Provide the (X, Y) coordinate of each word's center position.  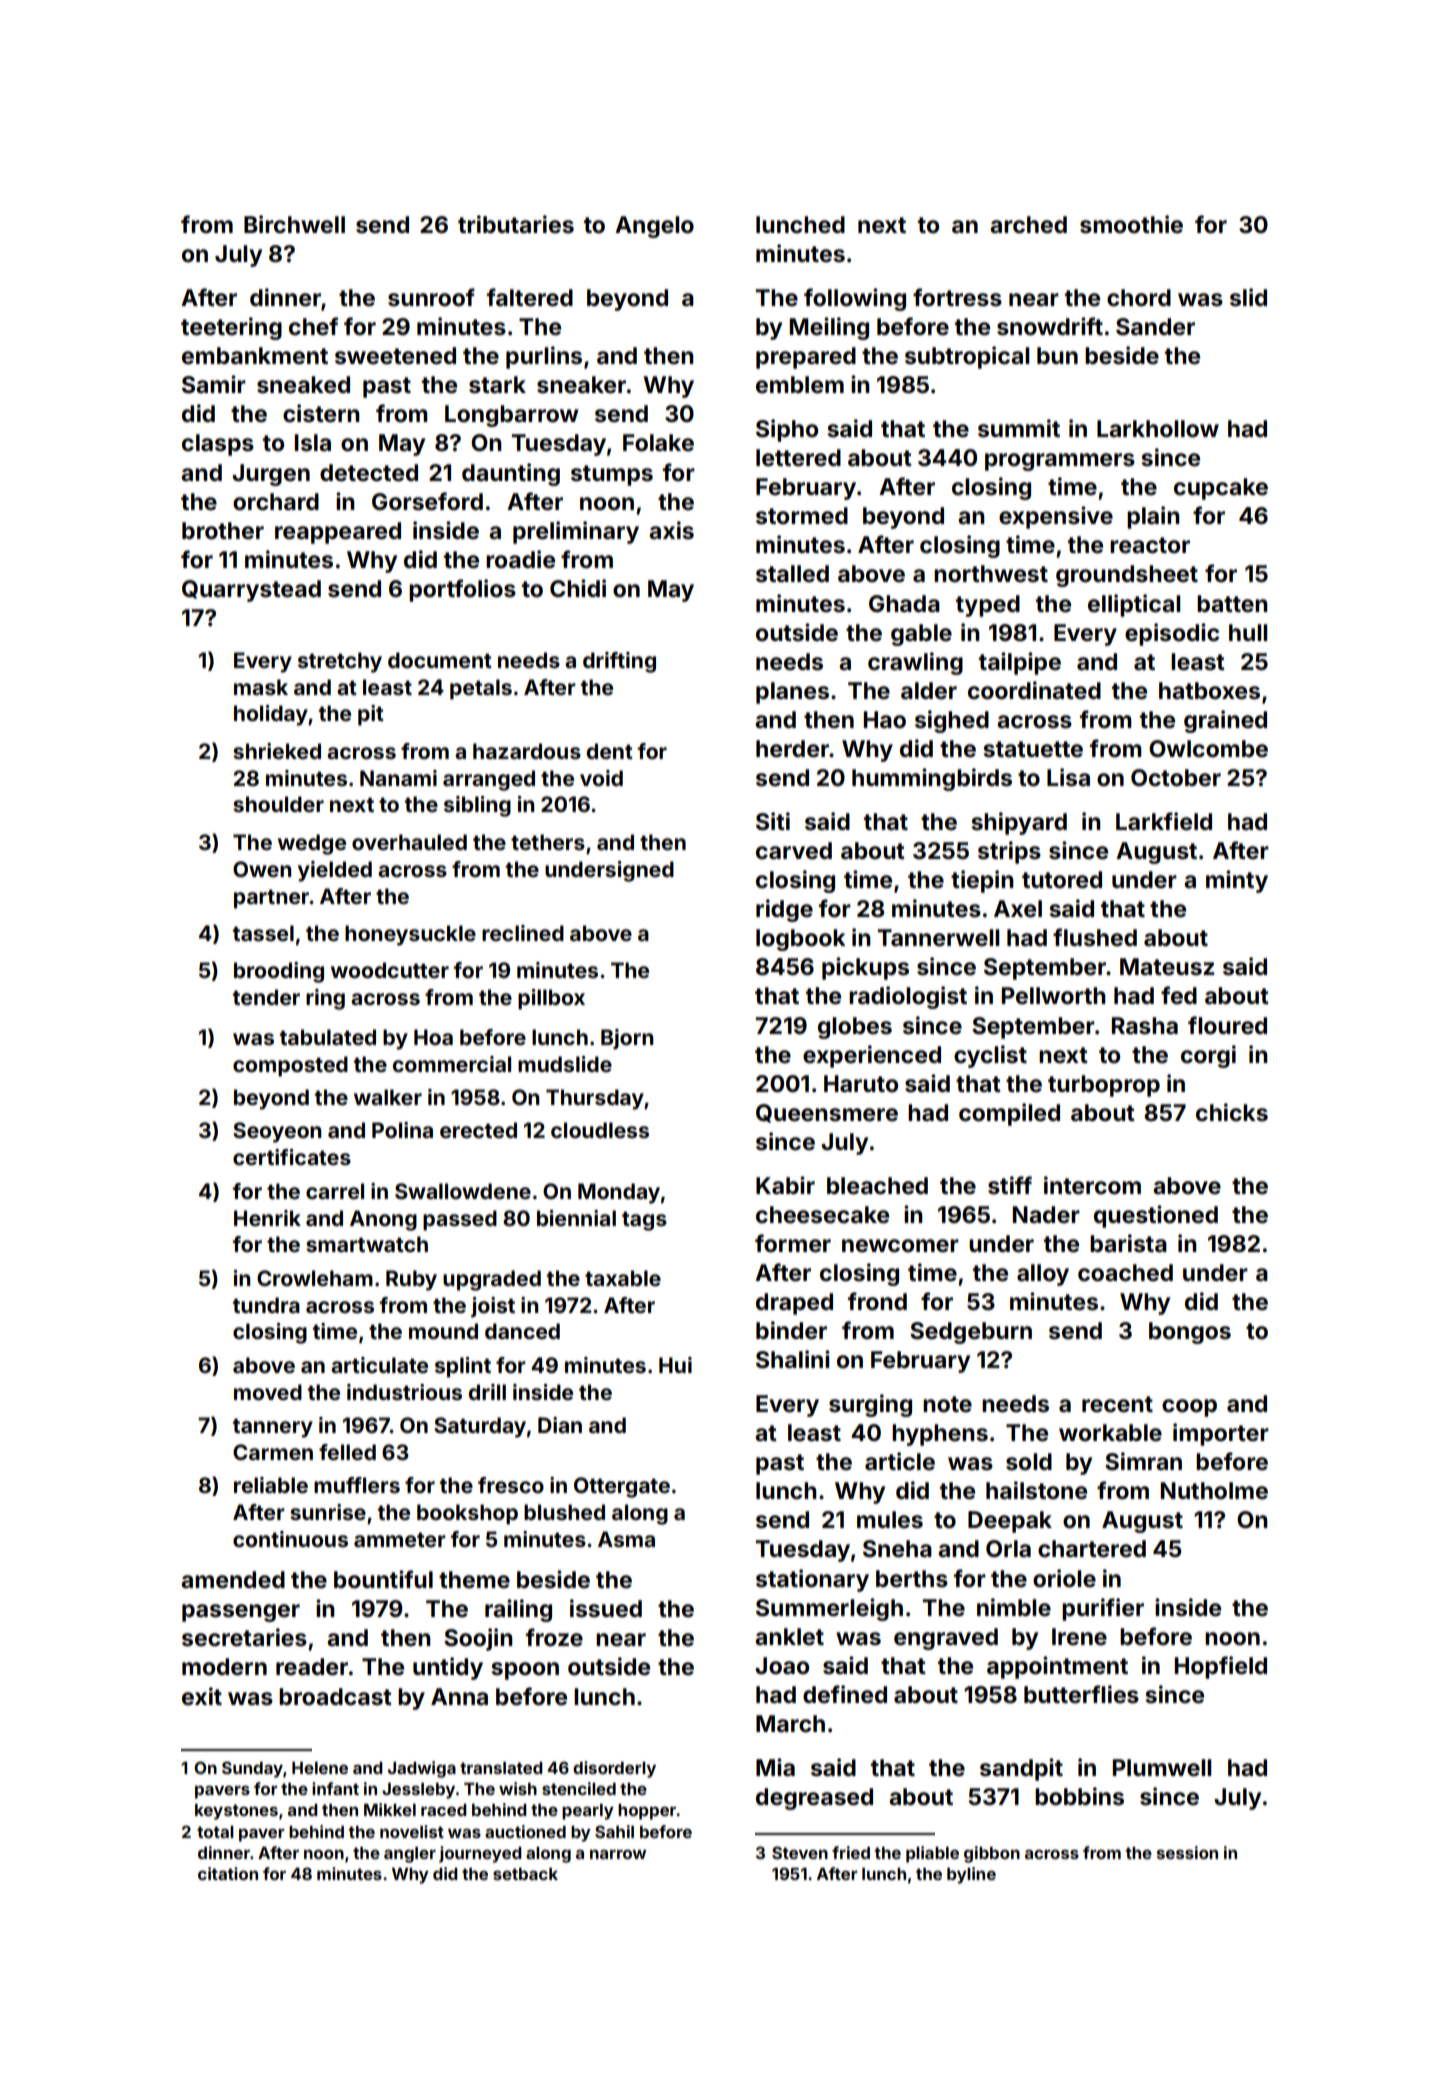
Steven (800, 1852)
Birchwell (294, 224)
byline (971, 1875)
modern (224, 1667)
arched (1028, 225)
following (855, 299)
